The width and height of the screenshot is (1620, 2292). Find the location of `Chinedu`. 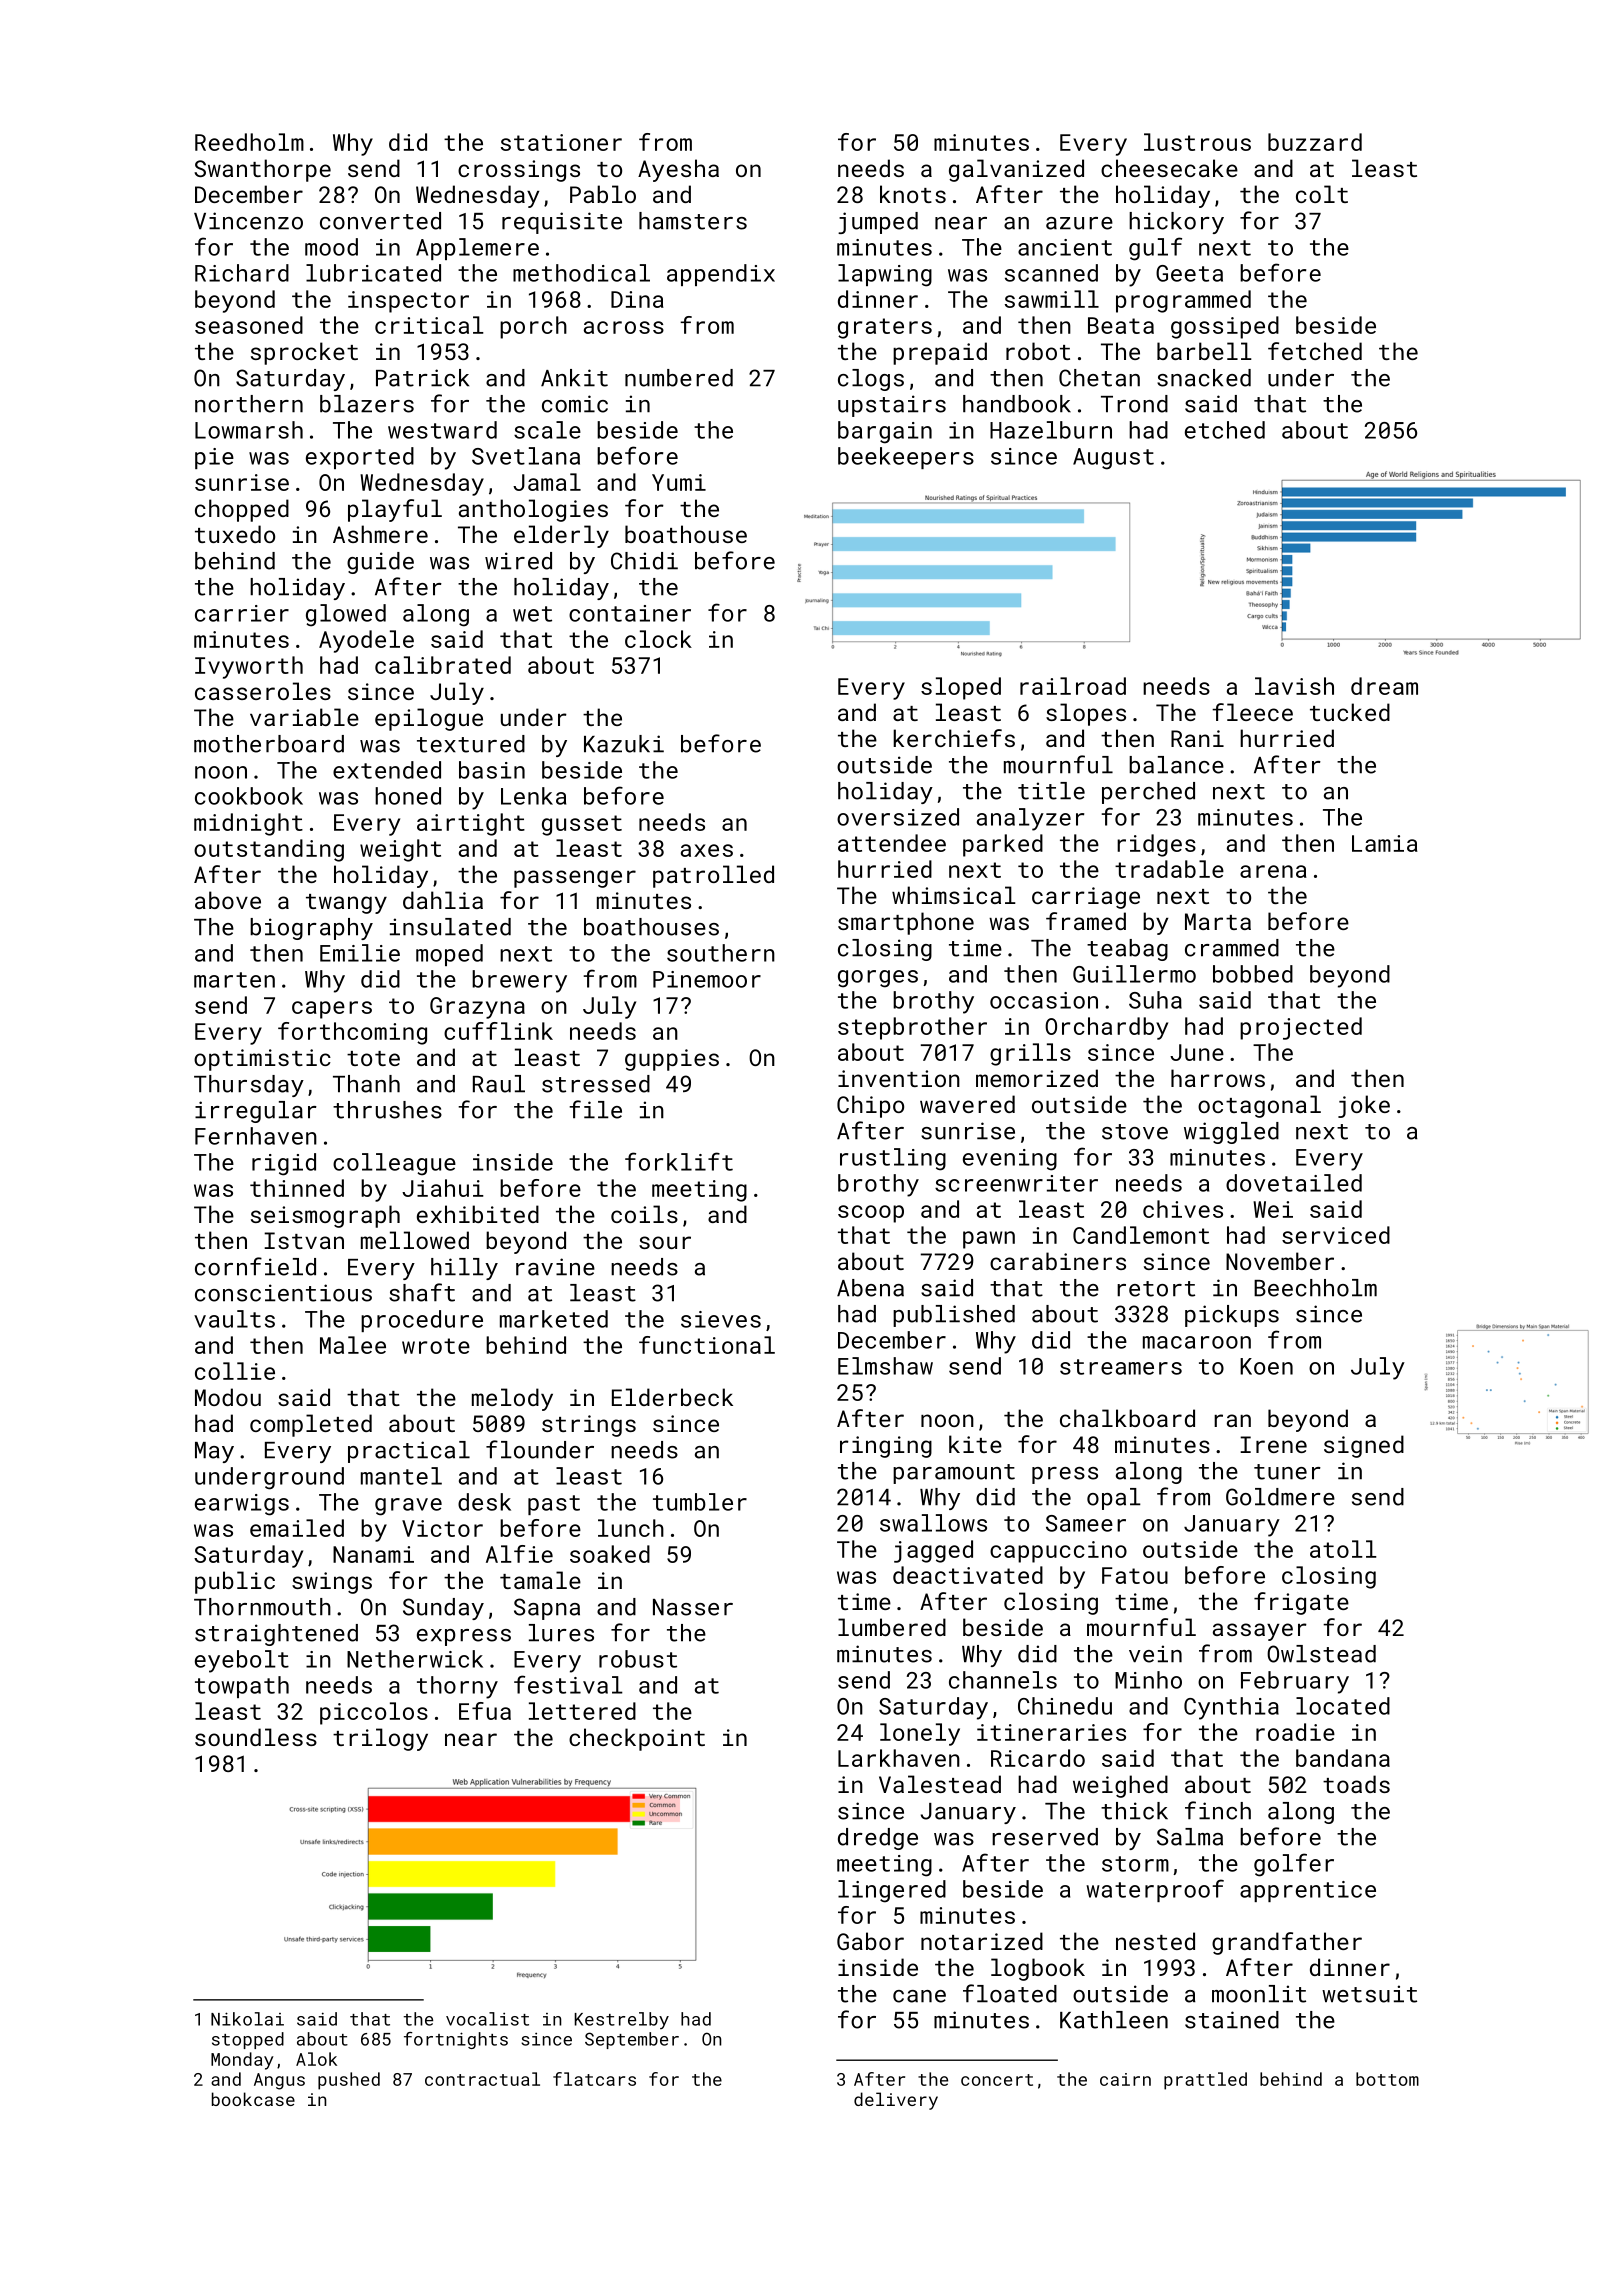

Chinedu is located at coordinates (1065, 1706).
